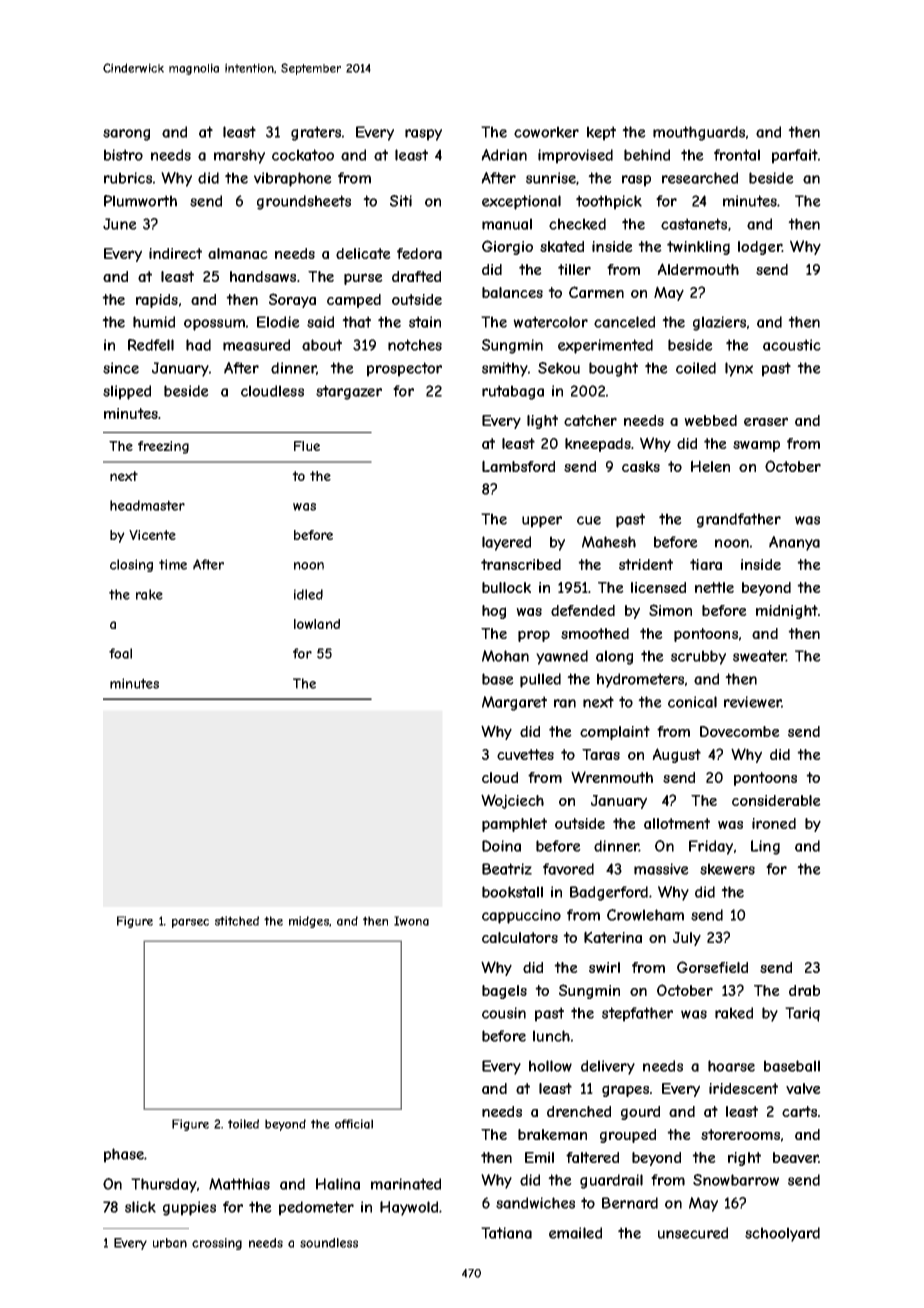  What do you see at coordinates (239, 156) in the screenshot?
I see `marshy` at bounding box center [239, 156].
